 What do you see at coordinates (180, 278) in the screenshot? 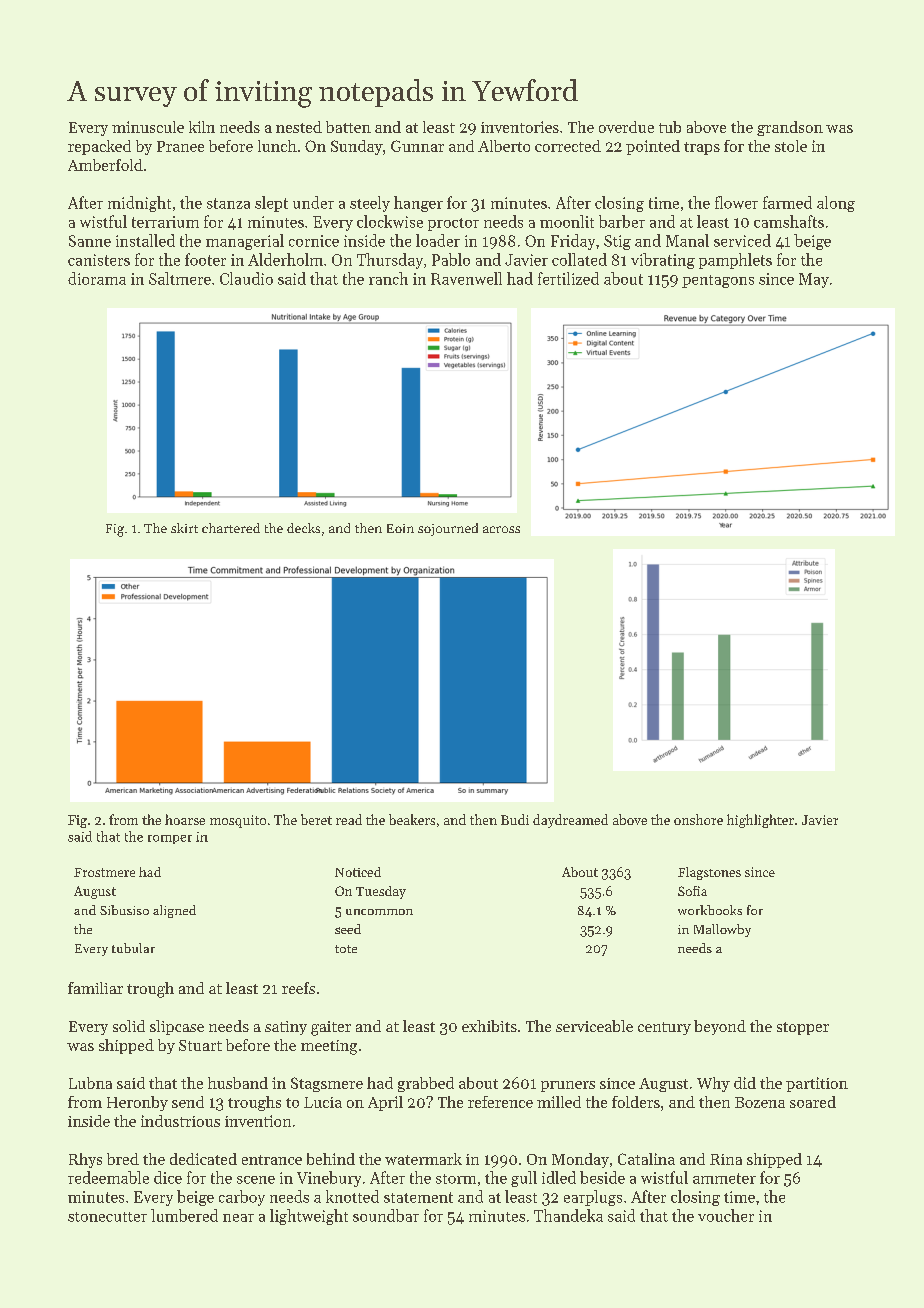
I see `Saltmere` at bounding box center [180, 278].
